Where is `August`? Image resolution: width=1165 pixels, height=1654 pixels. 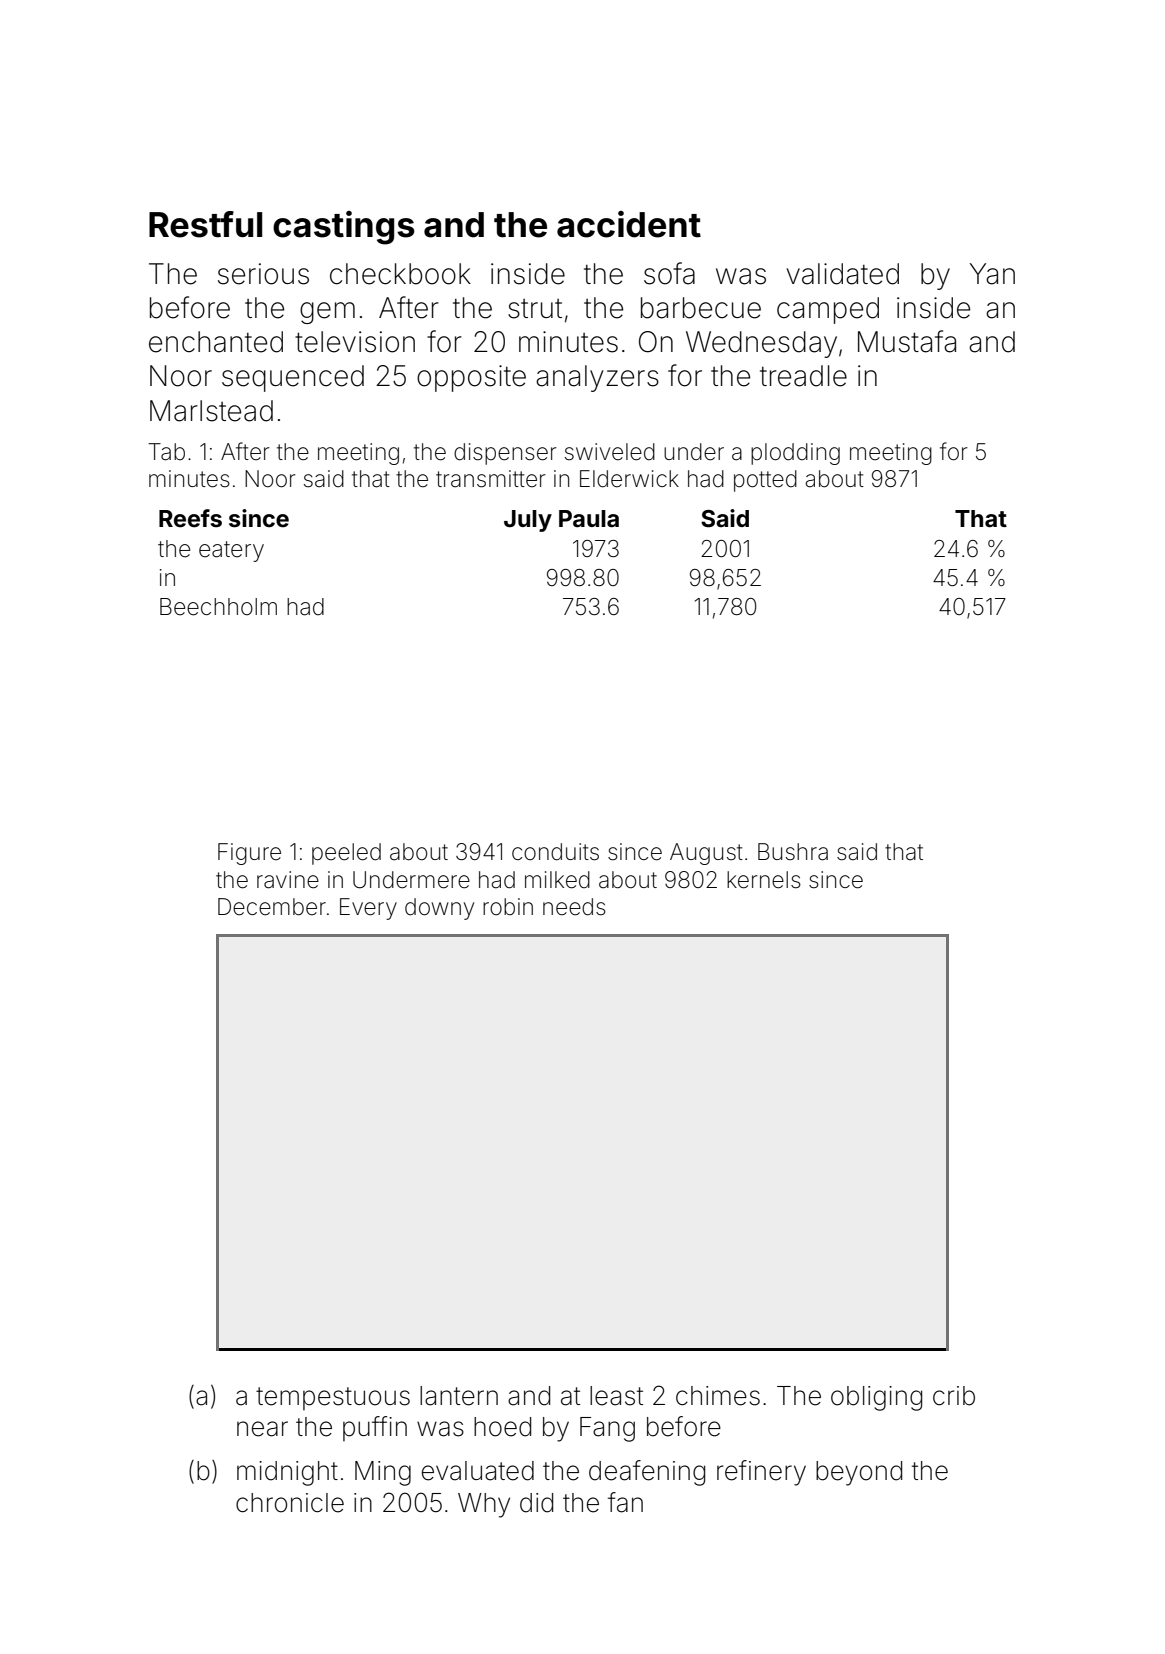 August is located at coordinates (706, 854).
